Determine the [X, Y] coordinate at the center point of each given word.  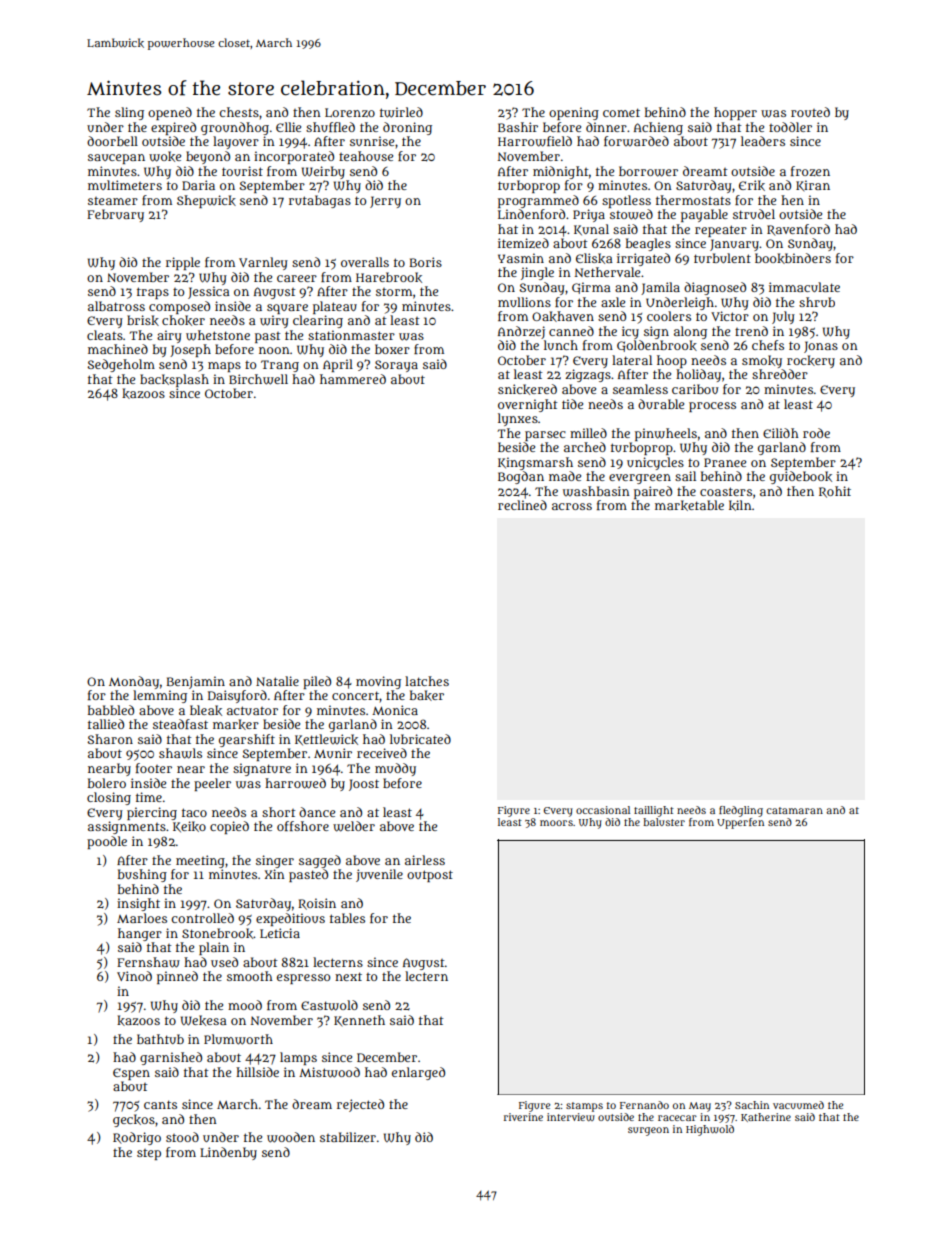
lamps [298, 1058]
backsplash [174, 380]
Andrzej [521, 332]
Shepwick [206, 201]
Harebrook [389, 277]
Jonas [821, 347]
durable [661, 404]
